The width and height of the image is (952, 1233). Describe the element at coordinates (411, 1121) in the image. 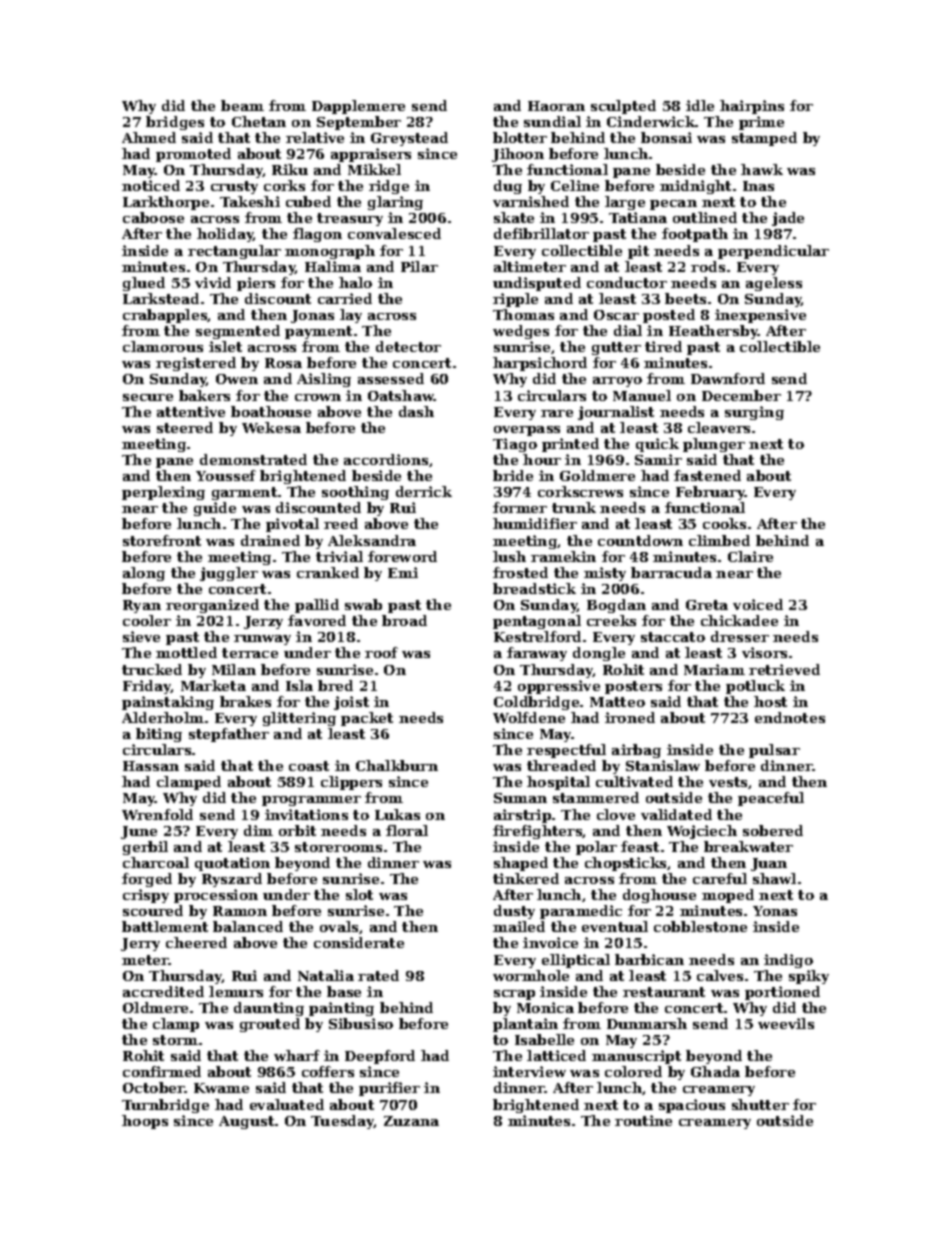

I see `Zuzana` at that location.
